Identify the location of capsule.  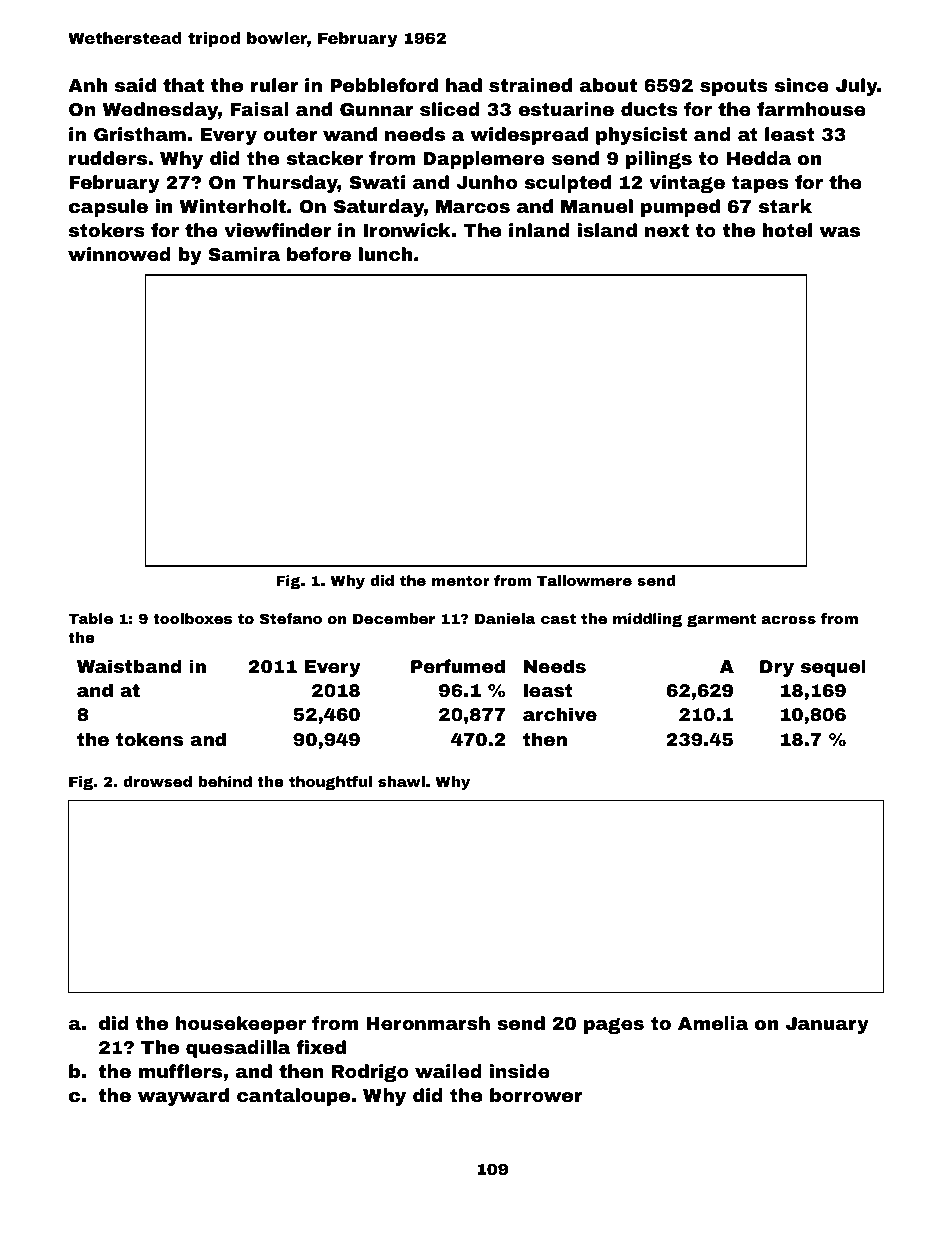
(108, 208).
